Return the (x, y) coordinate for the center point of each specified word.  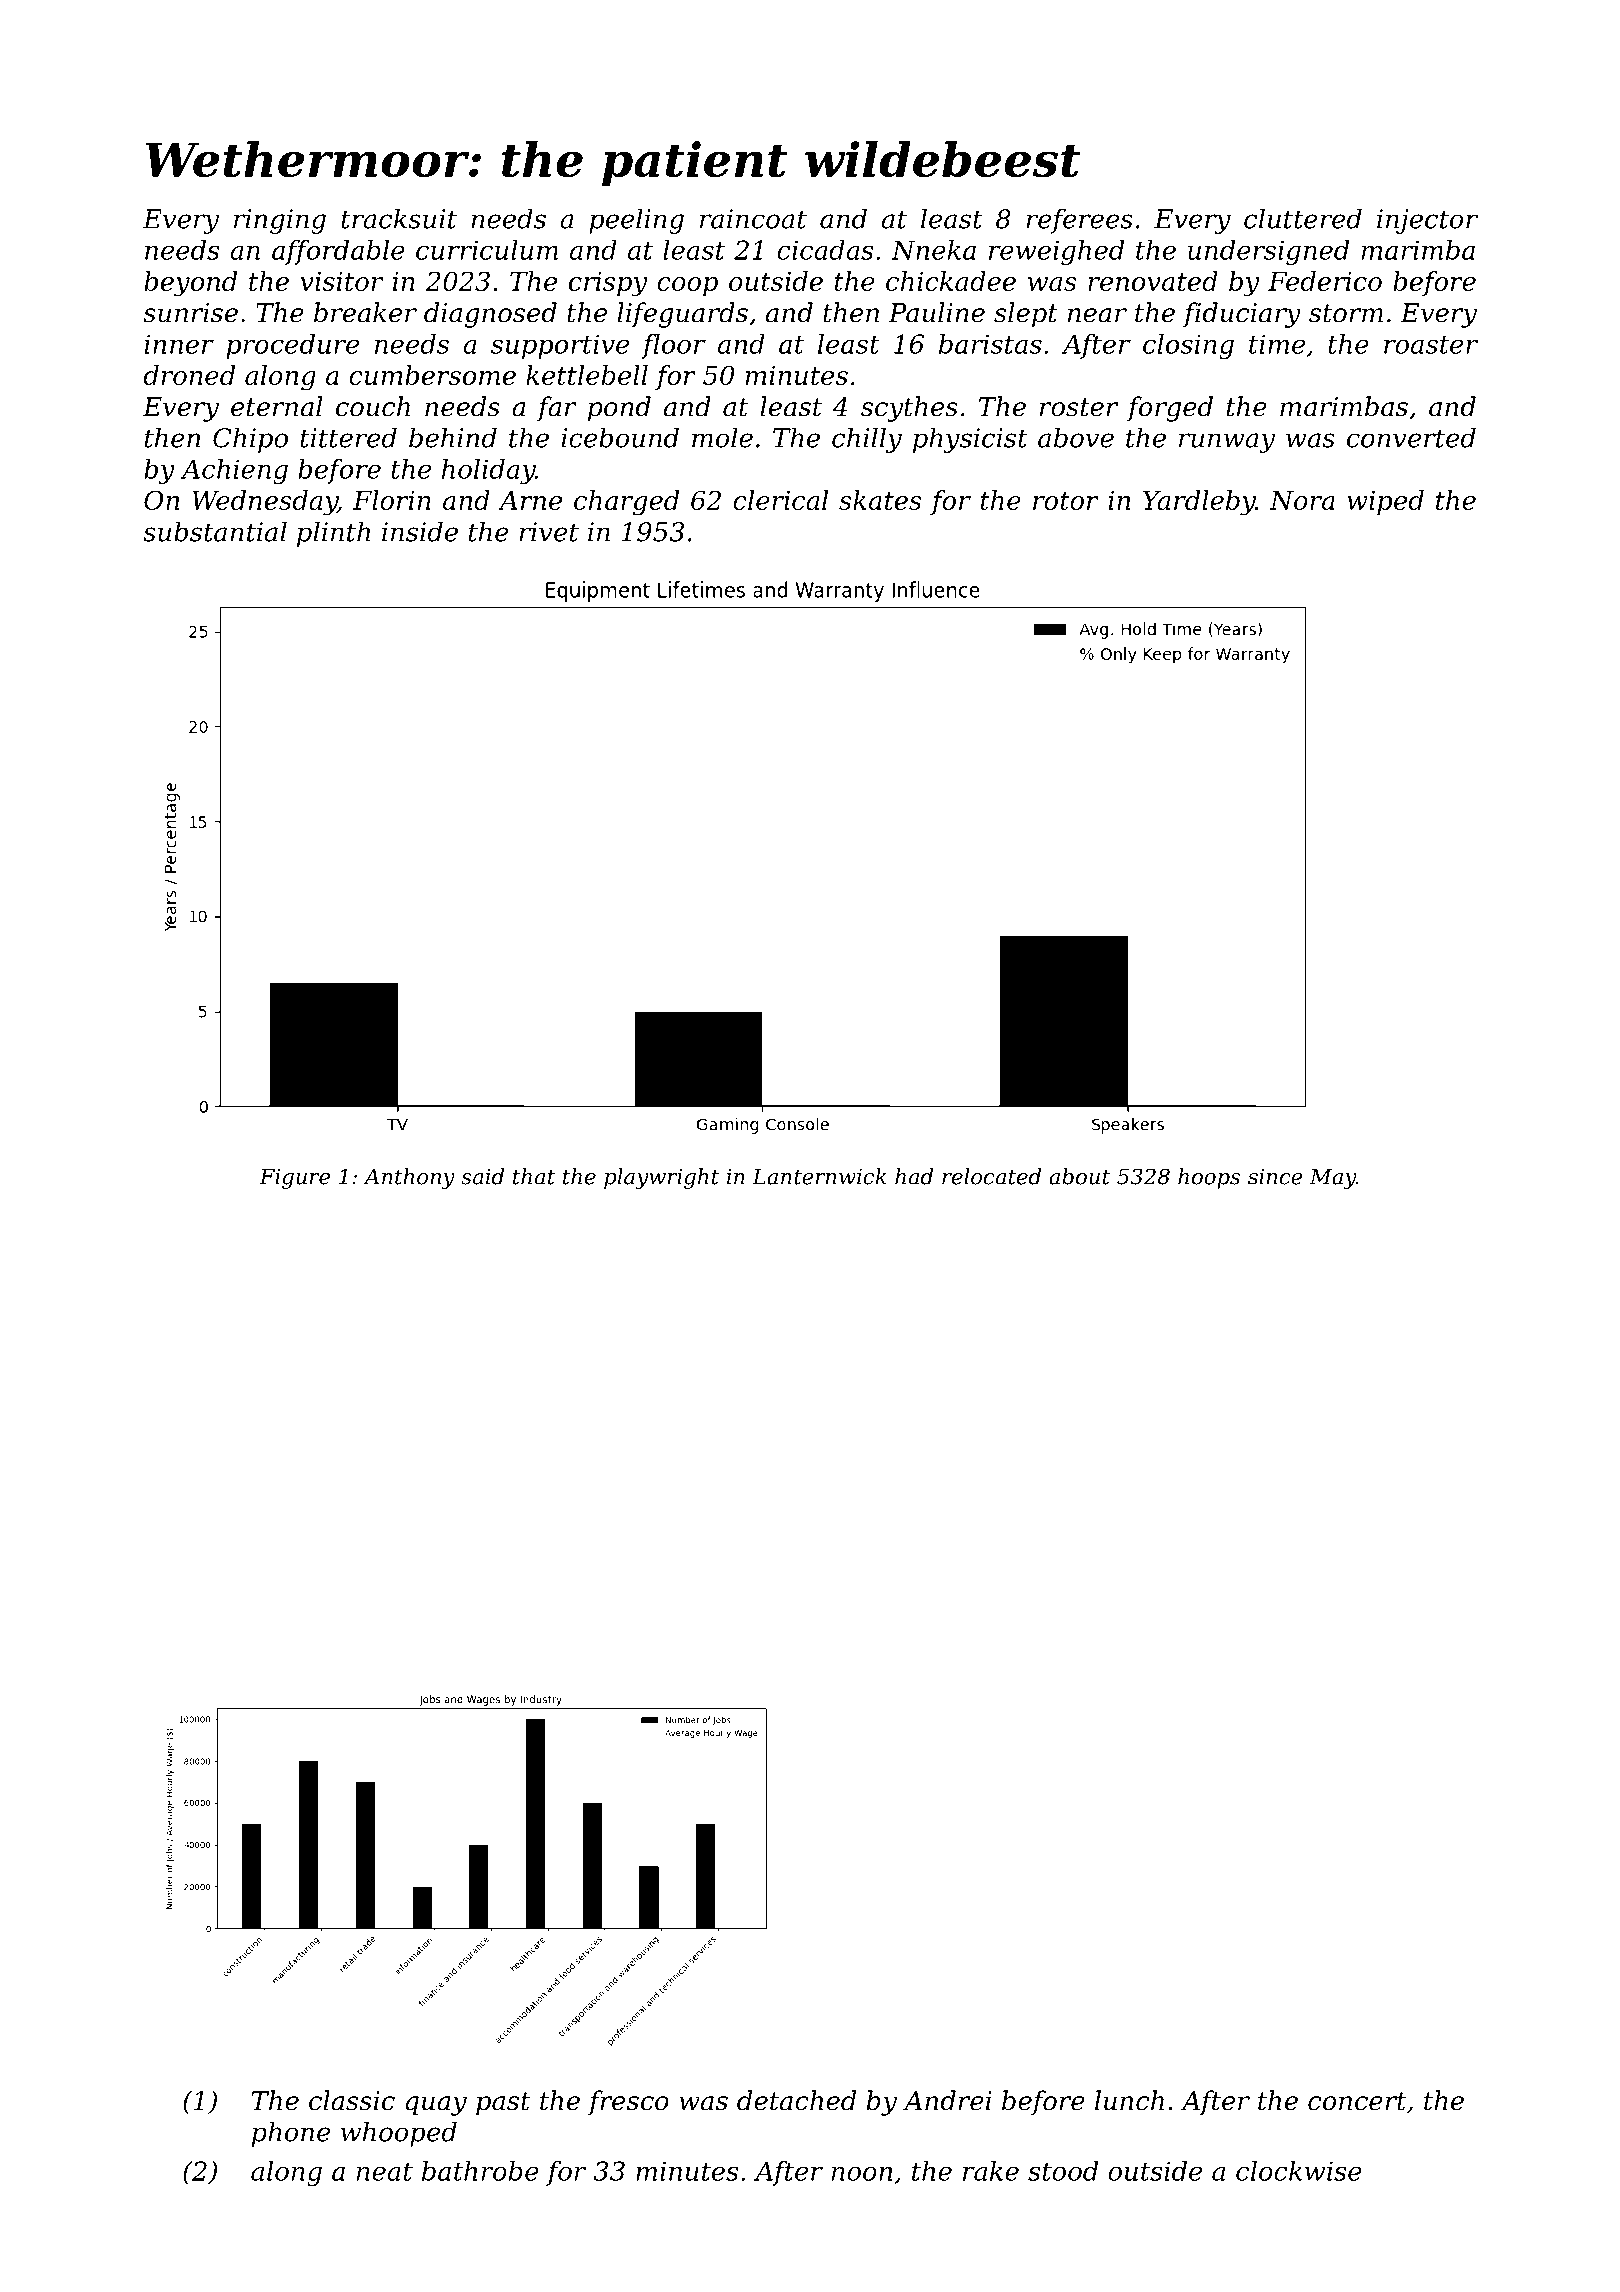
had (914, 1176)
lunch (1129, 2100)
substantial (215, 531)
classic (352, 2100)
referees (1079, 221)
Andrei (947, 2100)
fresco (628, 2103)
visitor (341, 281)
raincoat (753, 219)
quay (436, 2106)
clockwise (1299, 2171)
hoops (1209, 1178)
